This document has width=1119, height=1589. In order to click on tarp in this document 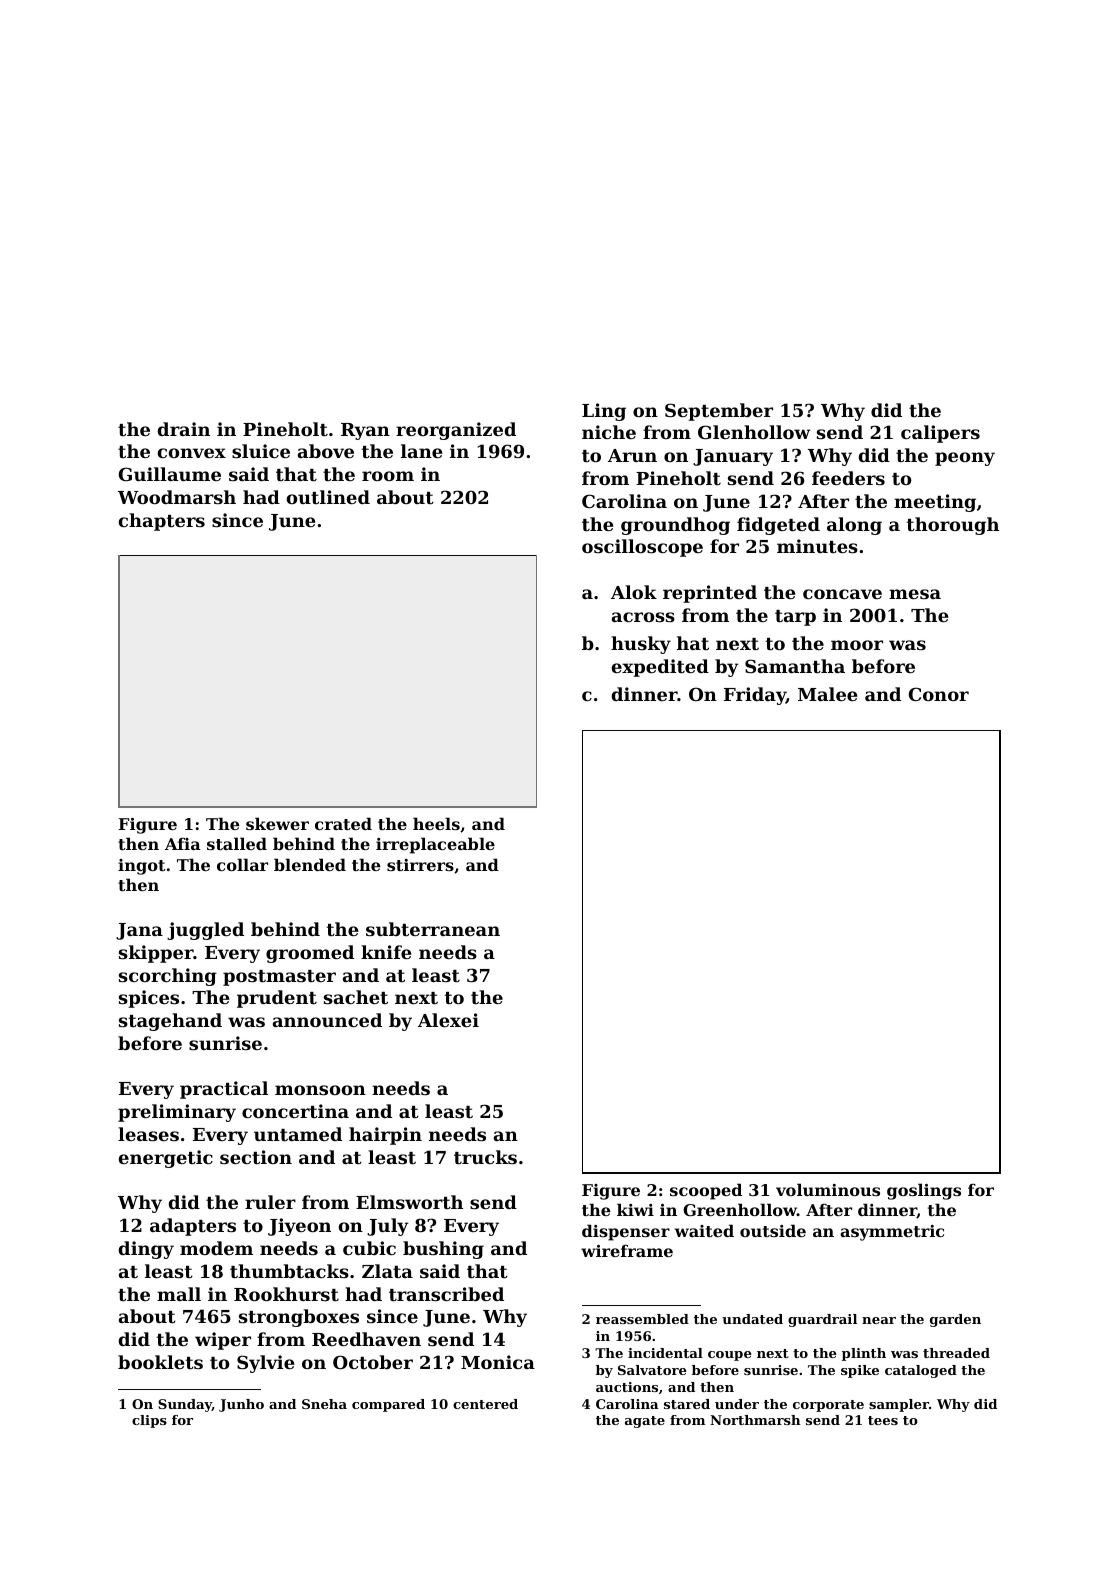, I will do `click(795, 618)`.
